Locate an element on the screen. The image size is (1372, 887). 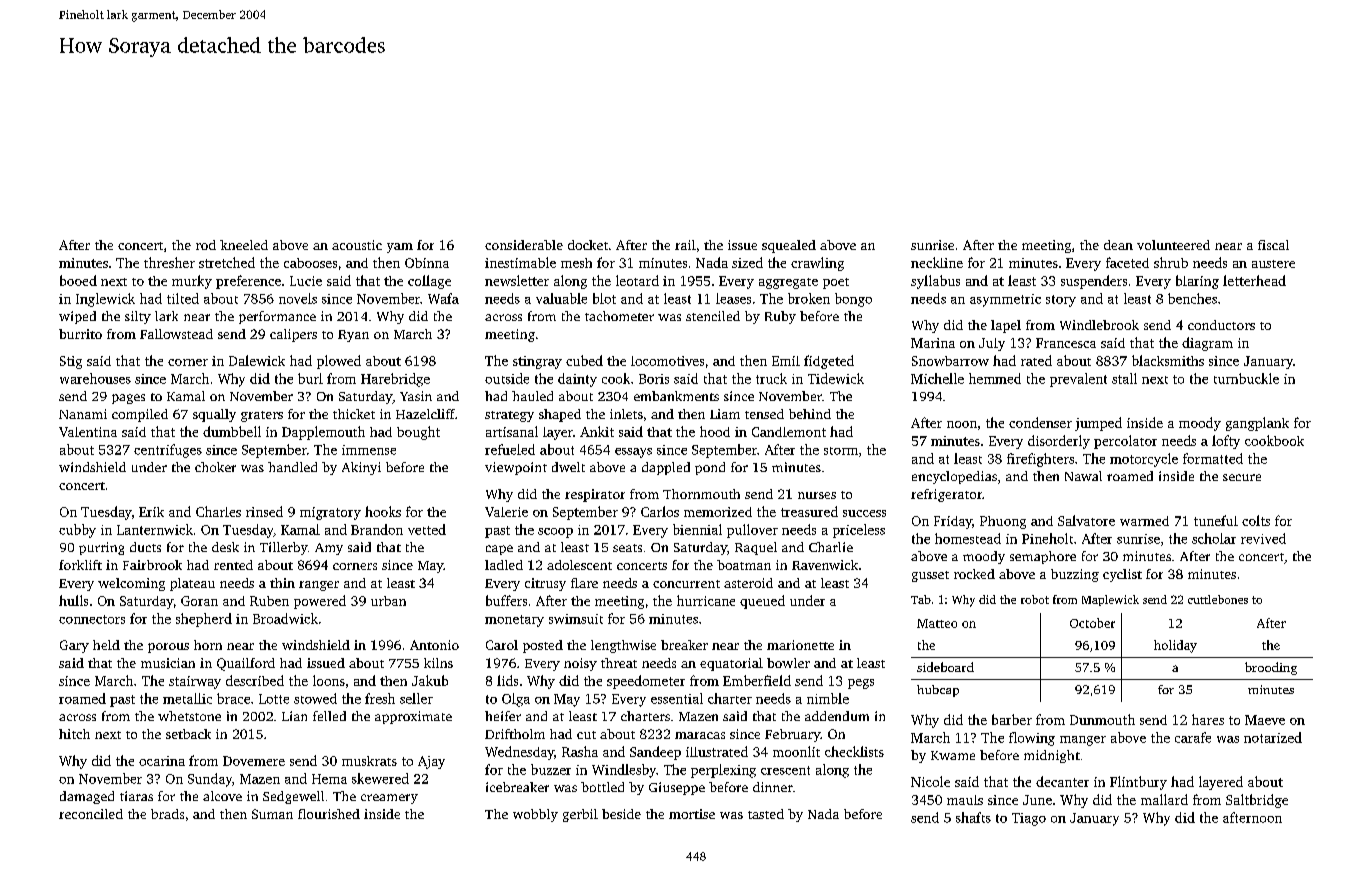
noisy is located at coordinates (580, 664).
